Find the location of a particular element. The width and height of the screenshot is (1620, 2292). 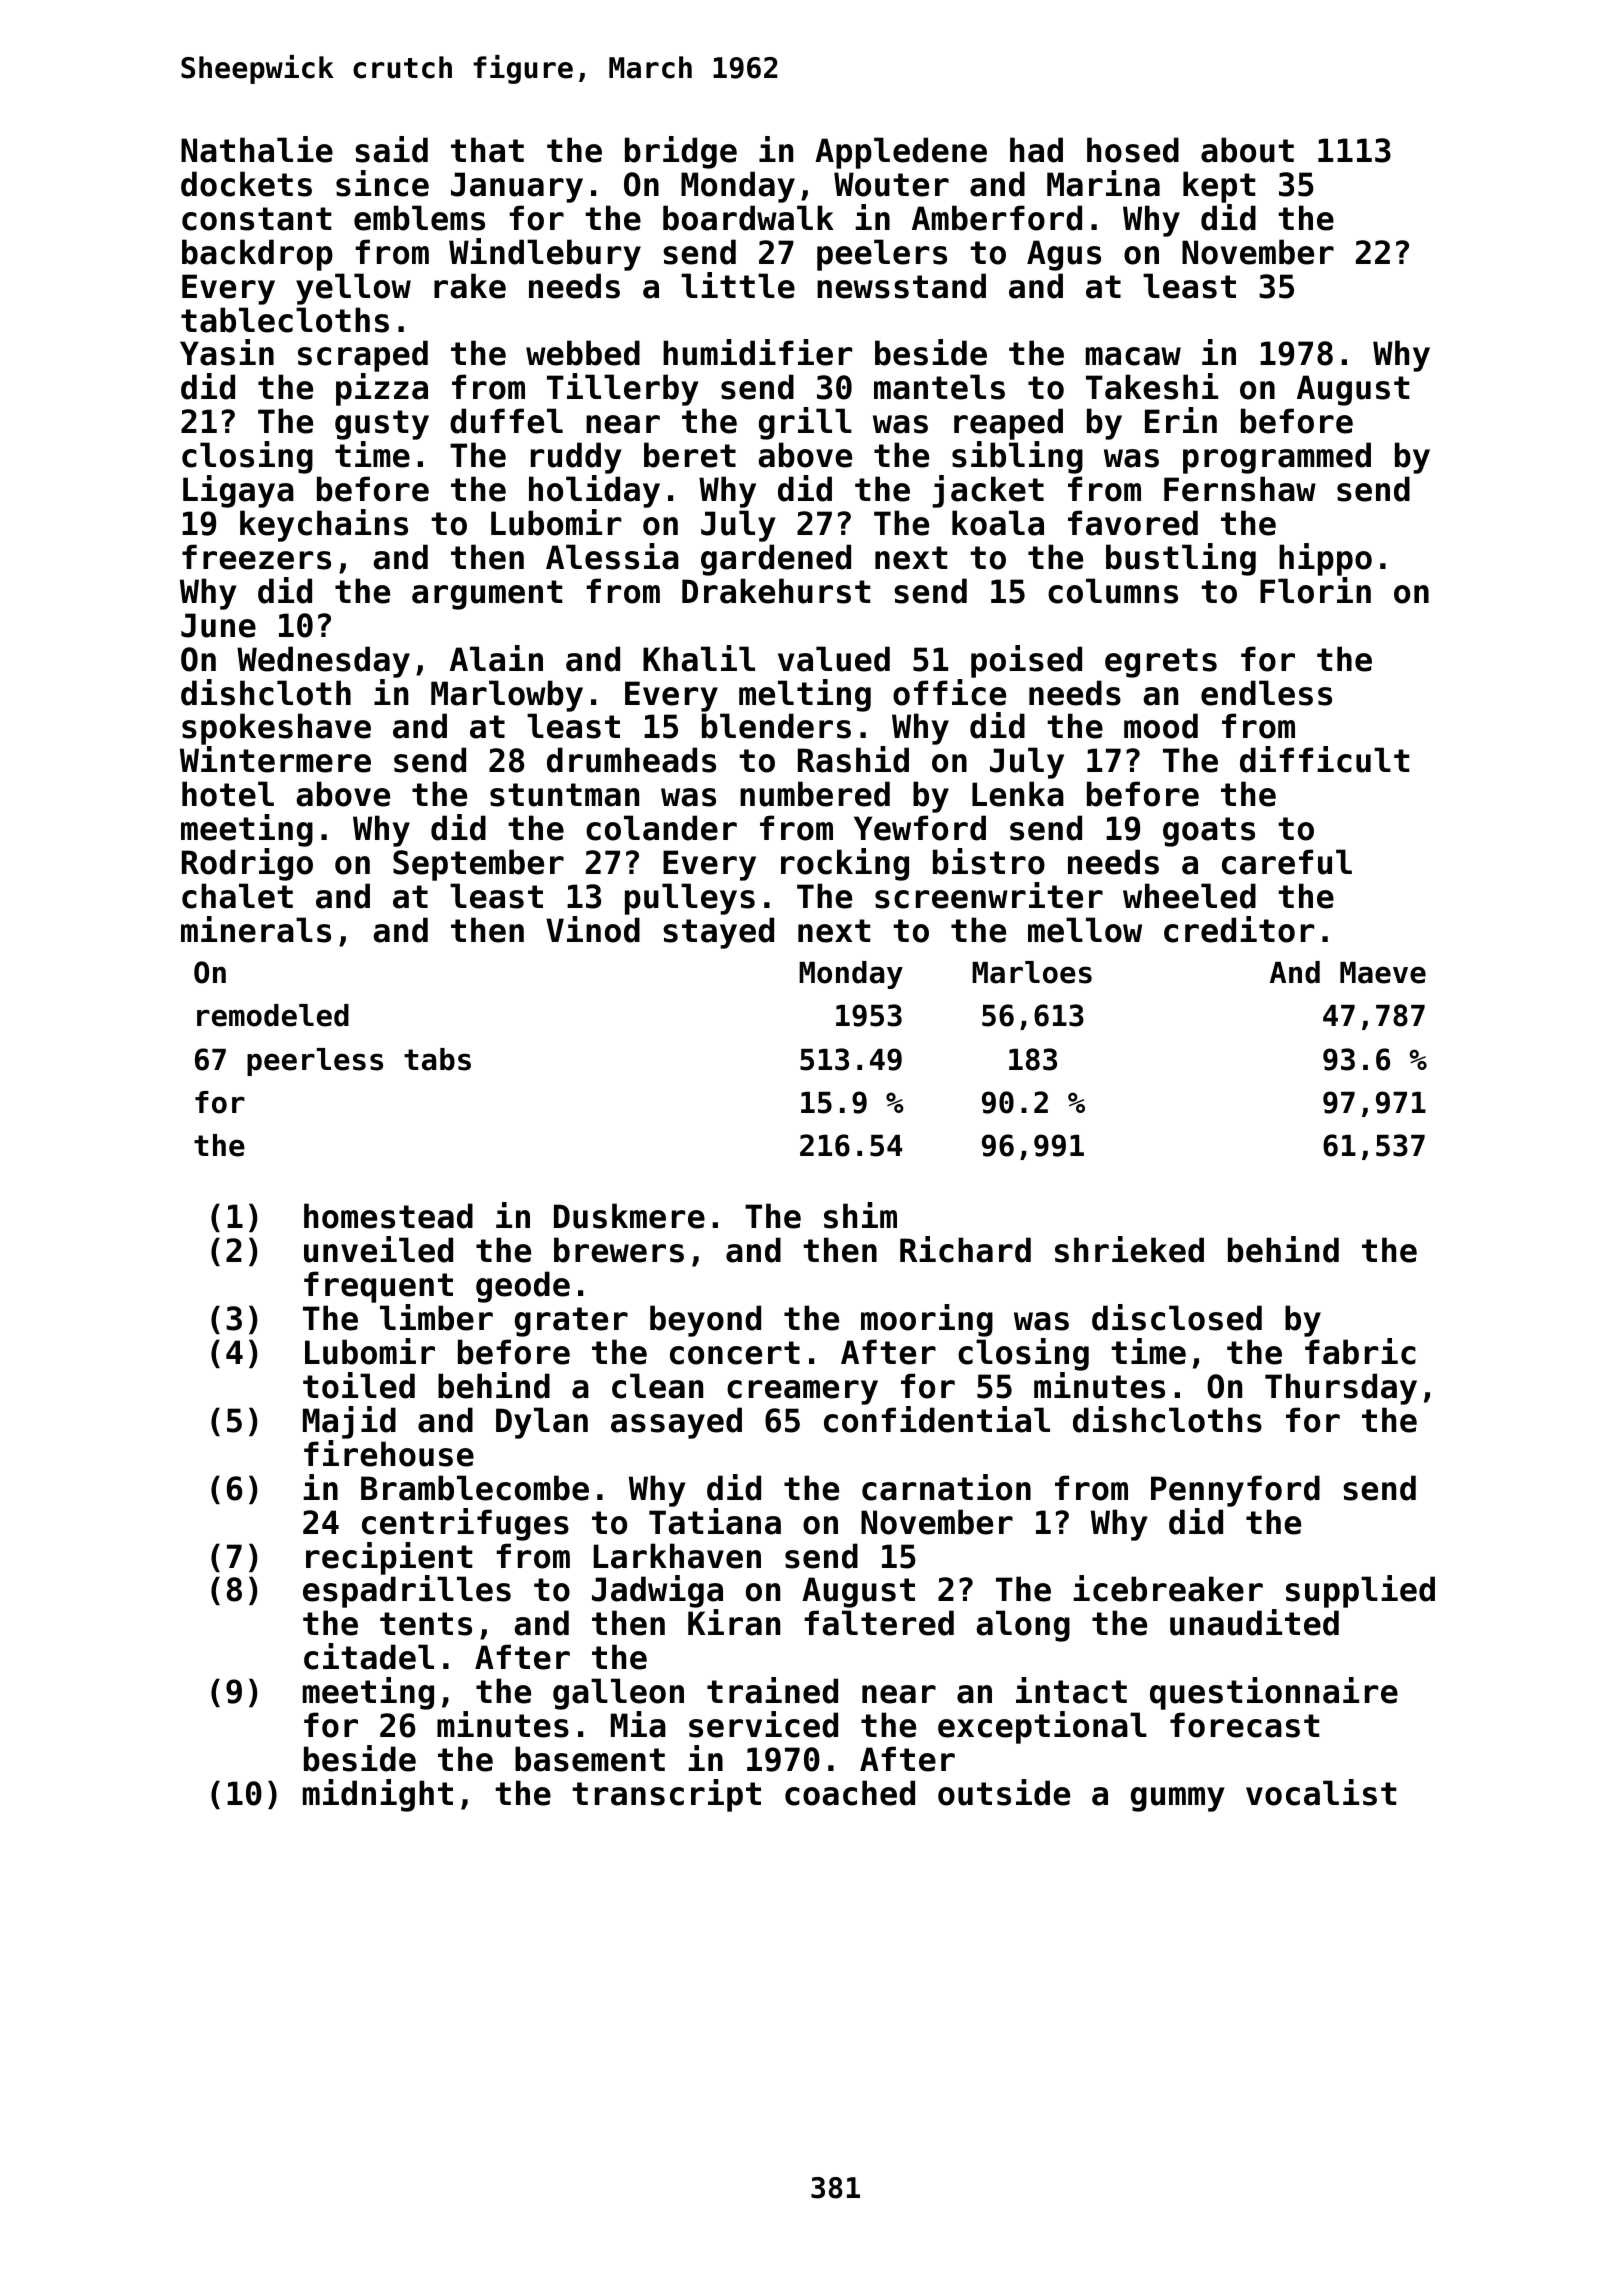

midnight is located at coordinates (378, 1795).
